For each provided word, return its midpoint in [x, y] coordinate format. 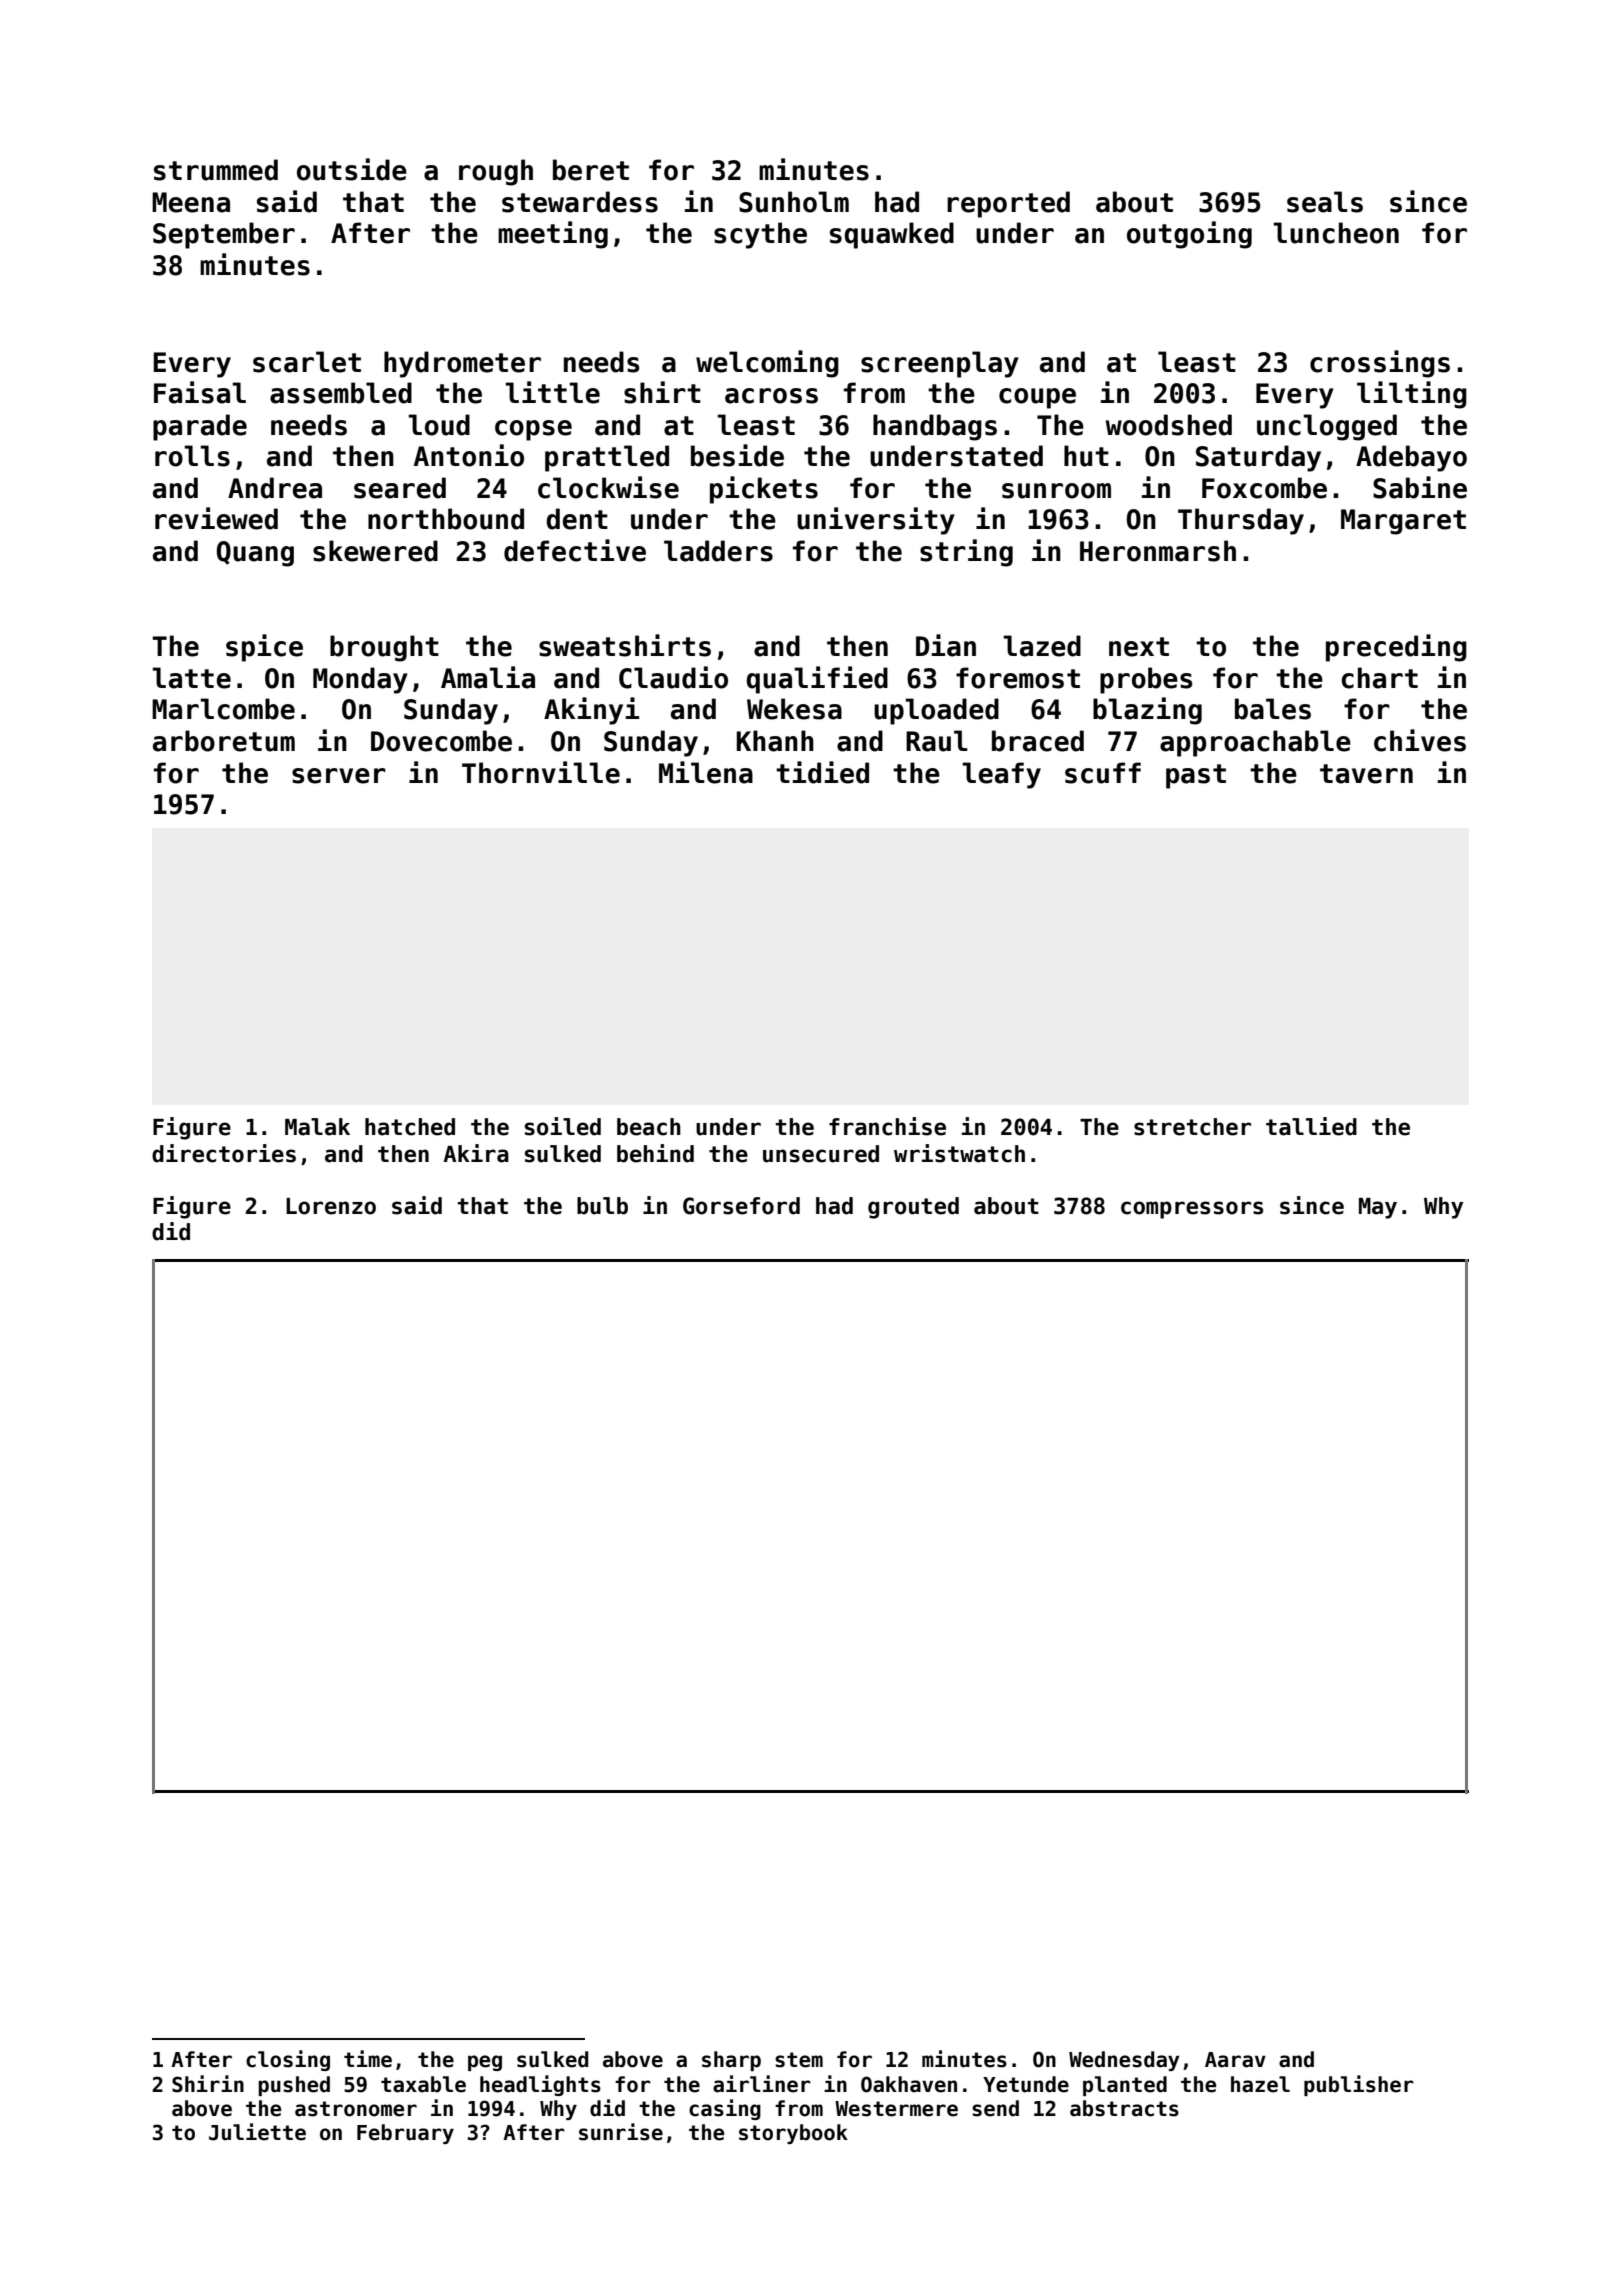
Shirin [208, 2084]
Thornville [541, 772]
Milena [706, 772]
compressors [1192, 1210]
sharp [731, 2061]
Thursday [1241, 521]
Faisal [200, 392]
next [1139, 647]
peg [485, 2063]
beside [737, 455]
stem [799, 2060]
